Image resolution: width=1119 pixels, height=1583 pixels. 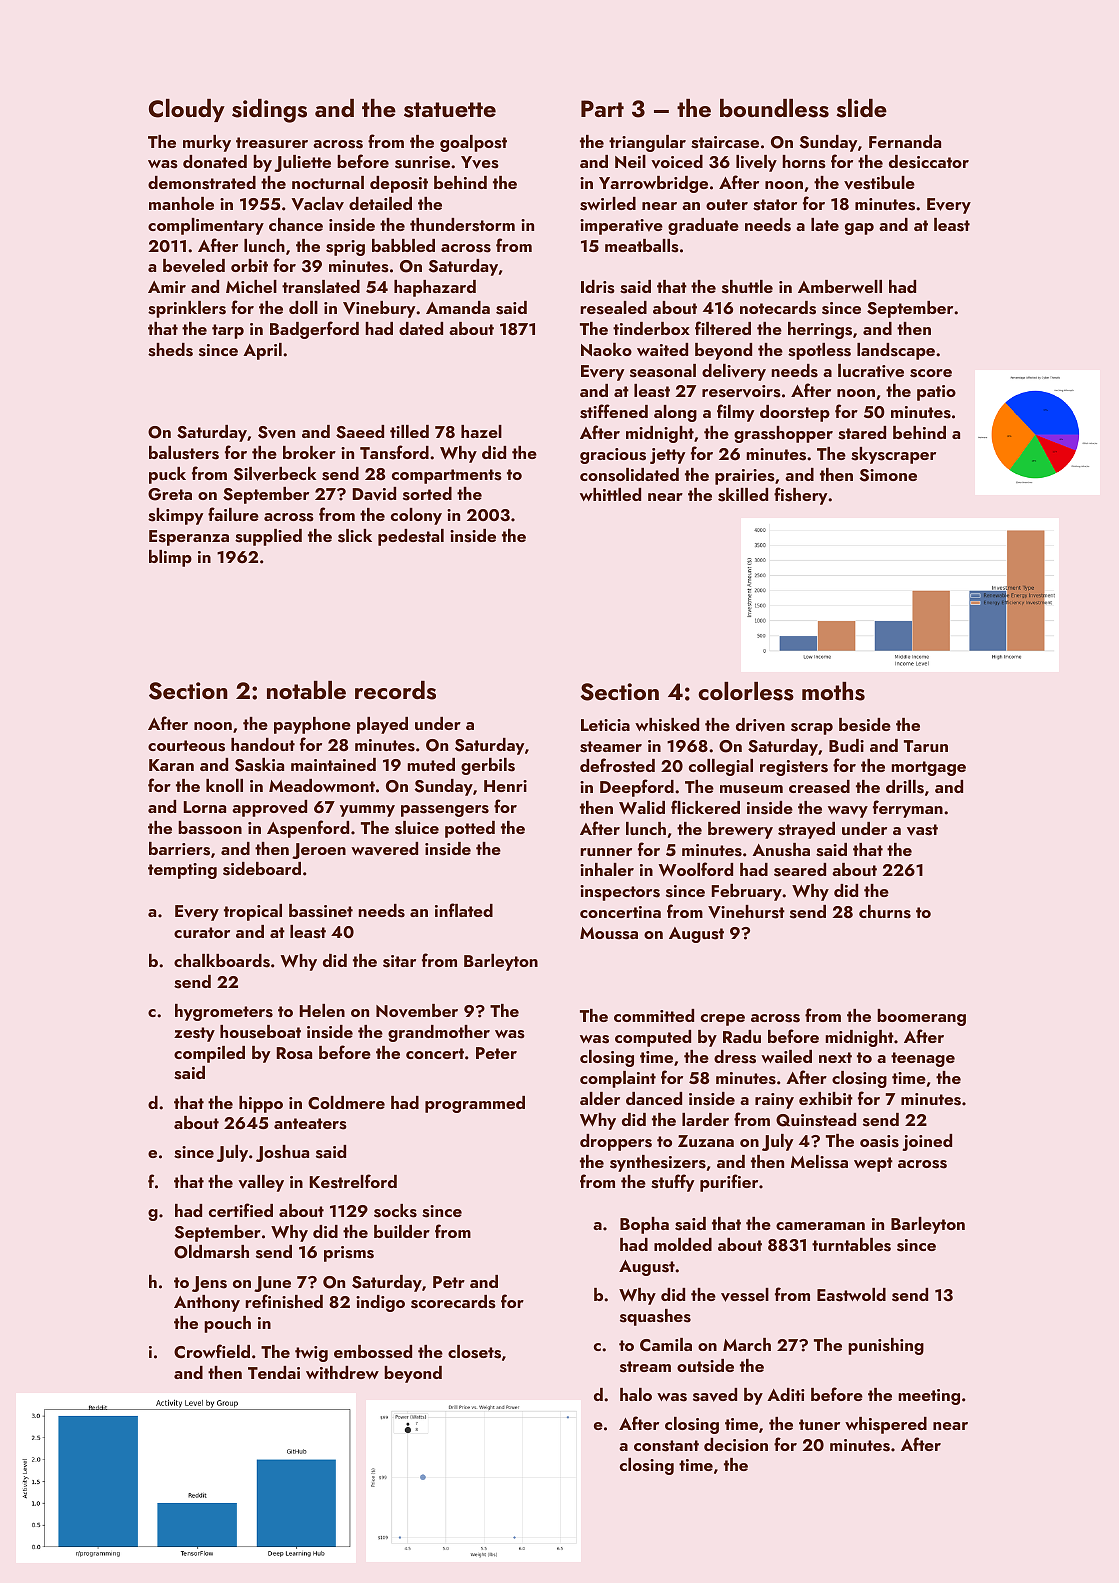 What do you see at coordinates (296, 224) in the document?
I see `chance` at bounding box center [296, 224].
